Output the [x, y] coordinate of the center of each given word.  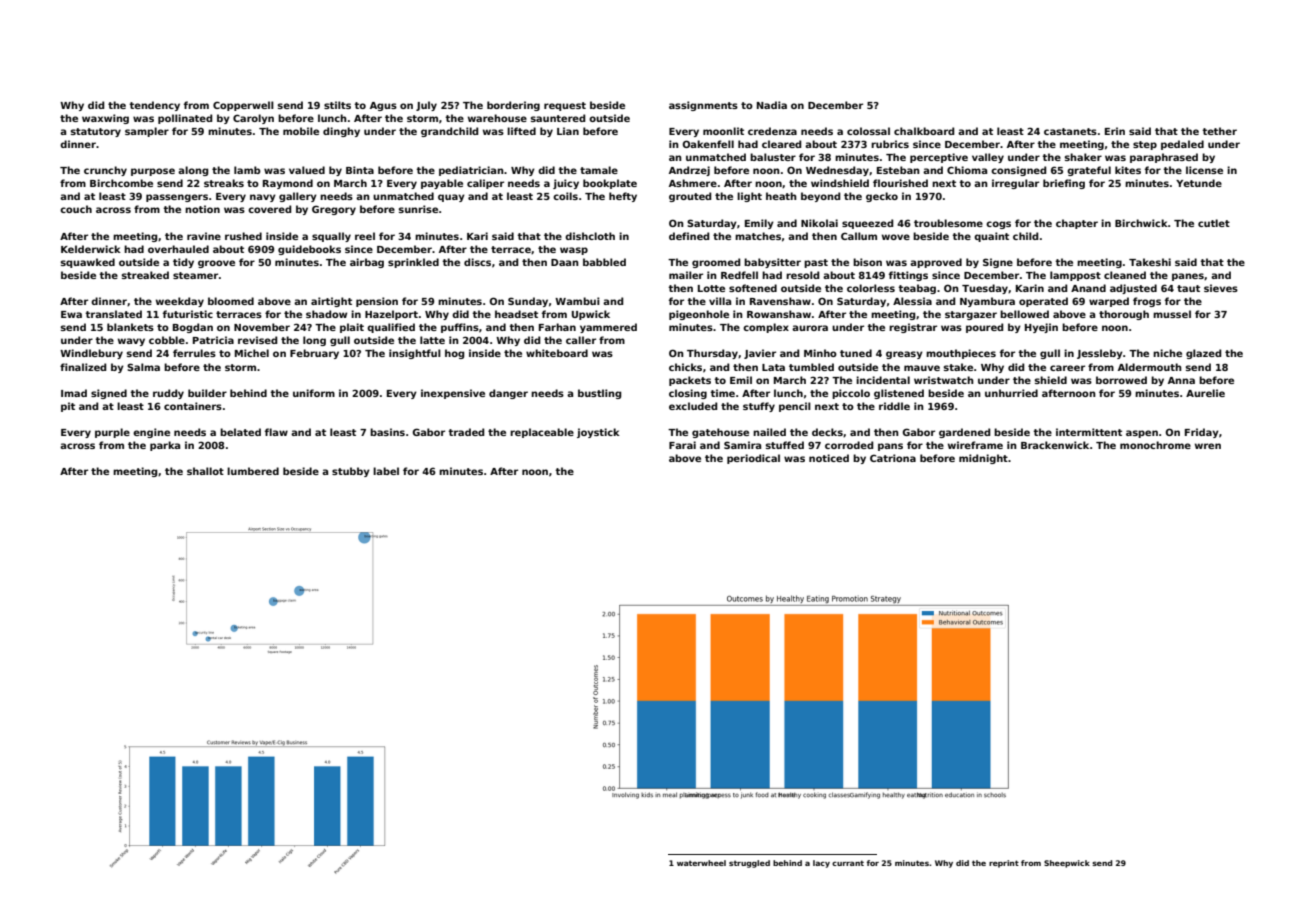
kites [1128, 170]
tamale [599, 170]
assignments [703, 106]
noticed [829, 458]
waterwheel [701, 863]
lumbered [253, 471]
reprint [1004, 864]
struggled [749, 864]
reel [365, 236]
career [1067, 368]
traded [466, 432]
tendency [154, 106]
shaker [1083, 157]
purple [112, 433]
